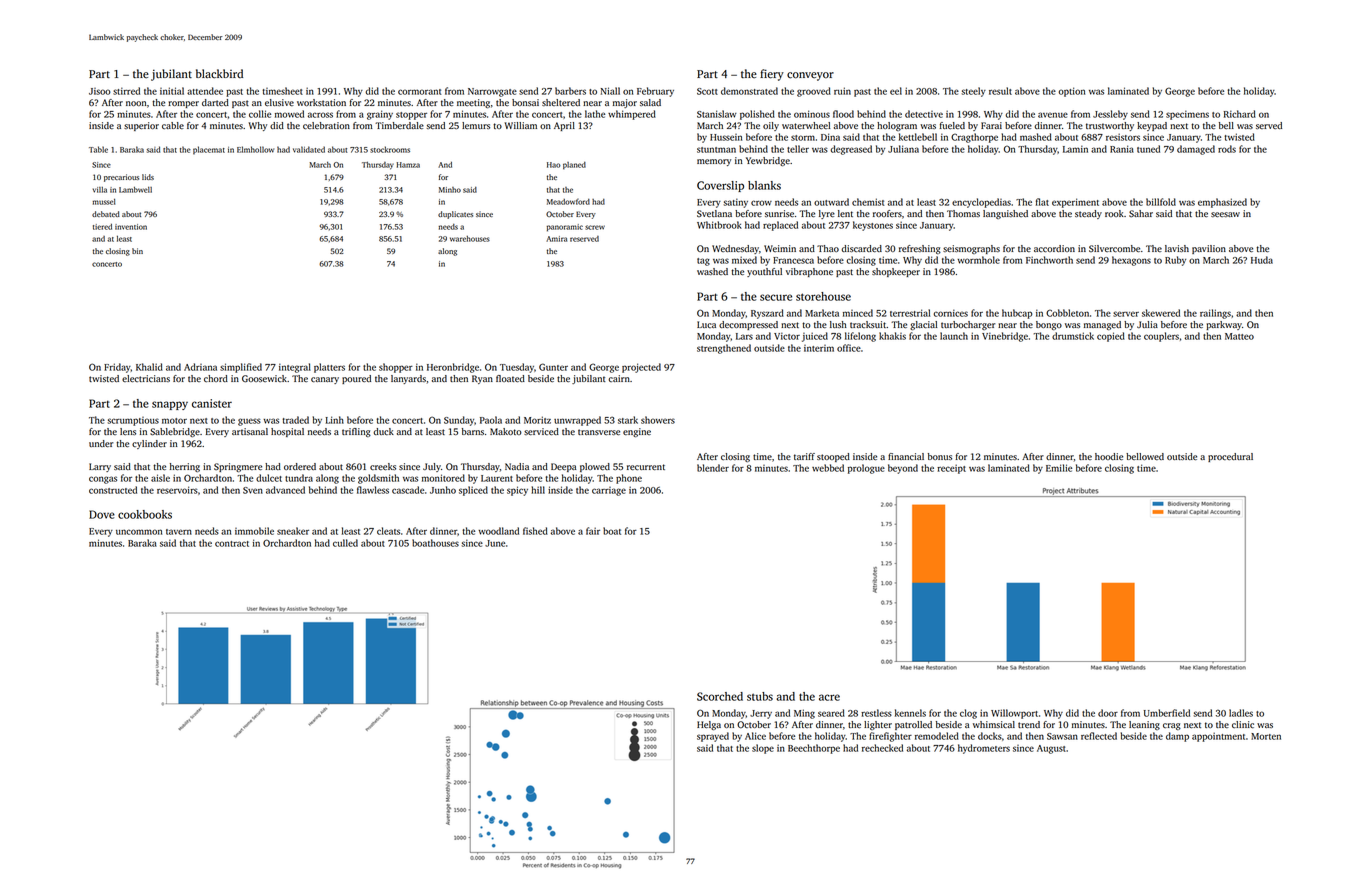 The image size is (1372, 887). I want to click on warehouses, so click(470, 239).
